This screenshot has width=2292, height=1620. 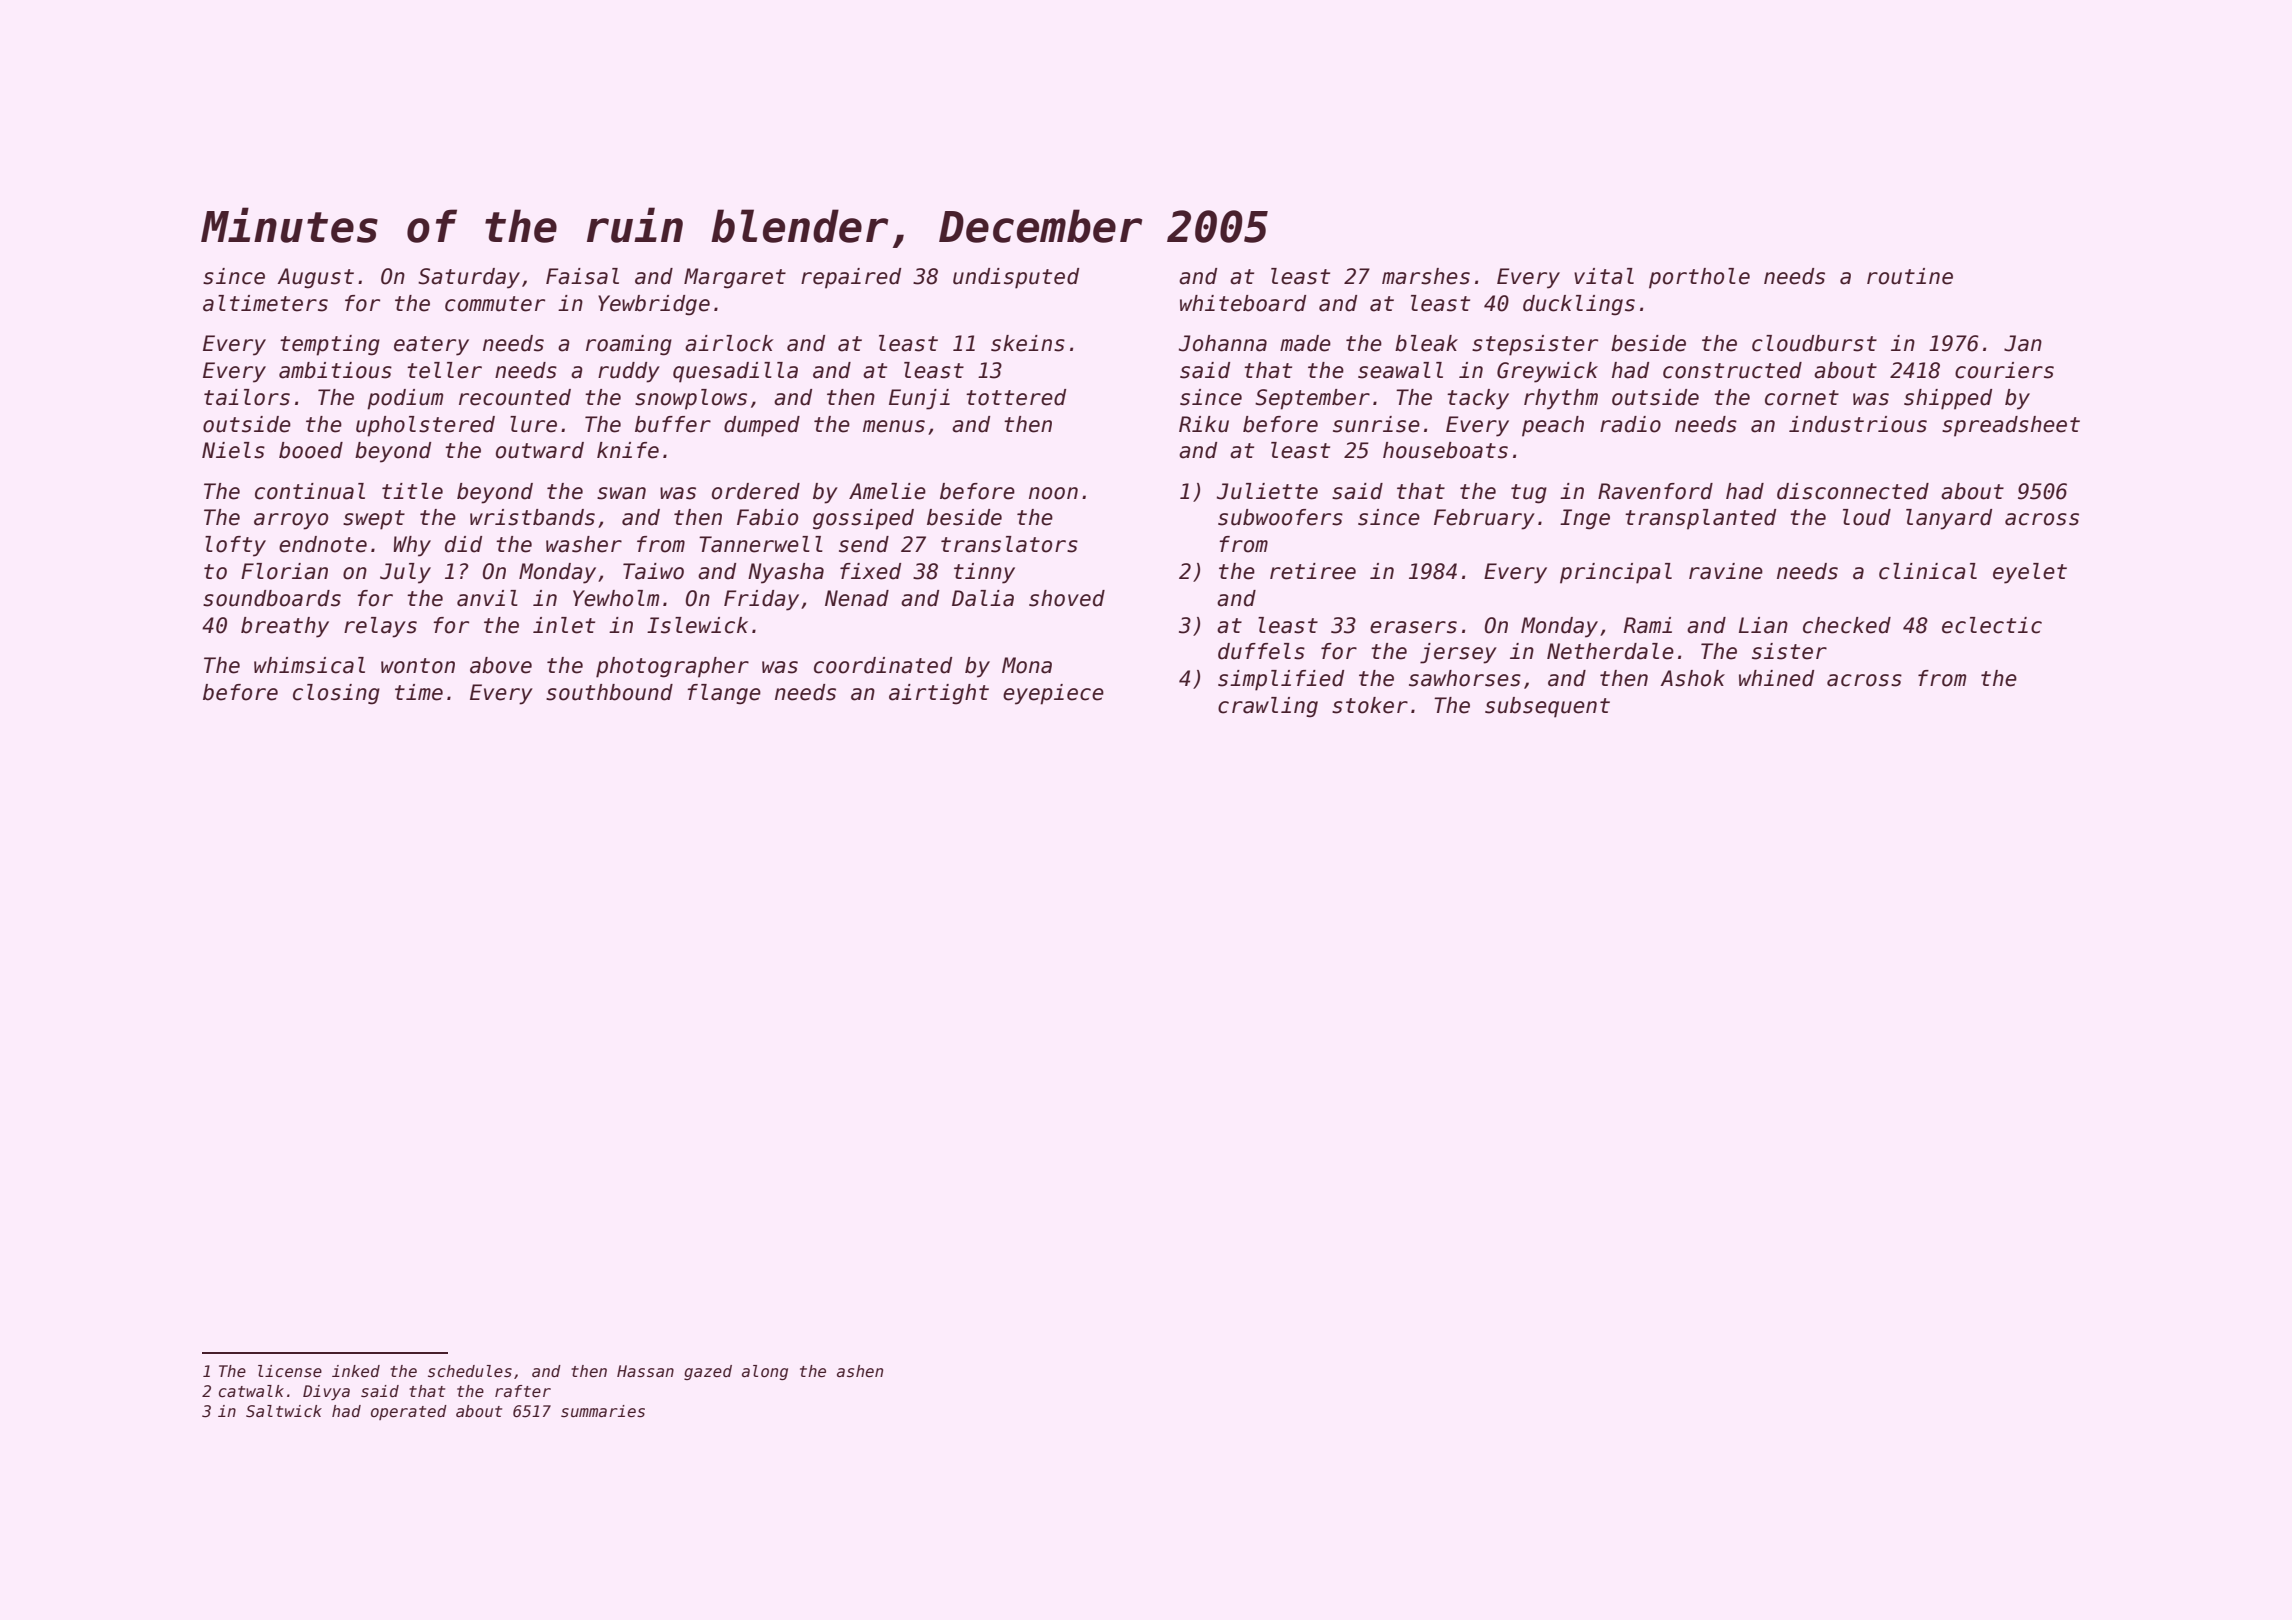 What do you see at coordinates (1992, 625) in the screenshot?
I see `eclectic` at bounding box center [1992, 625].
